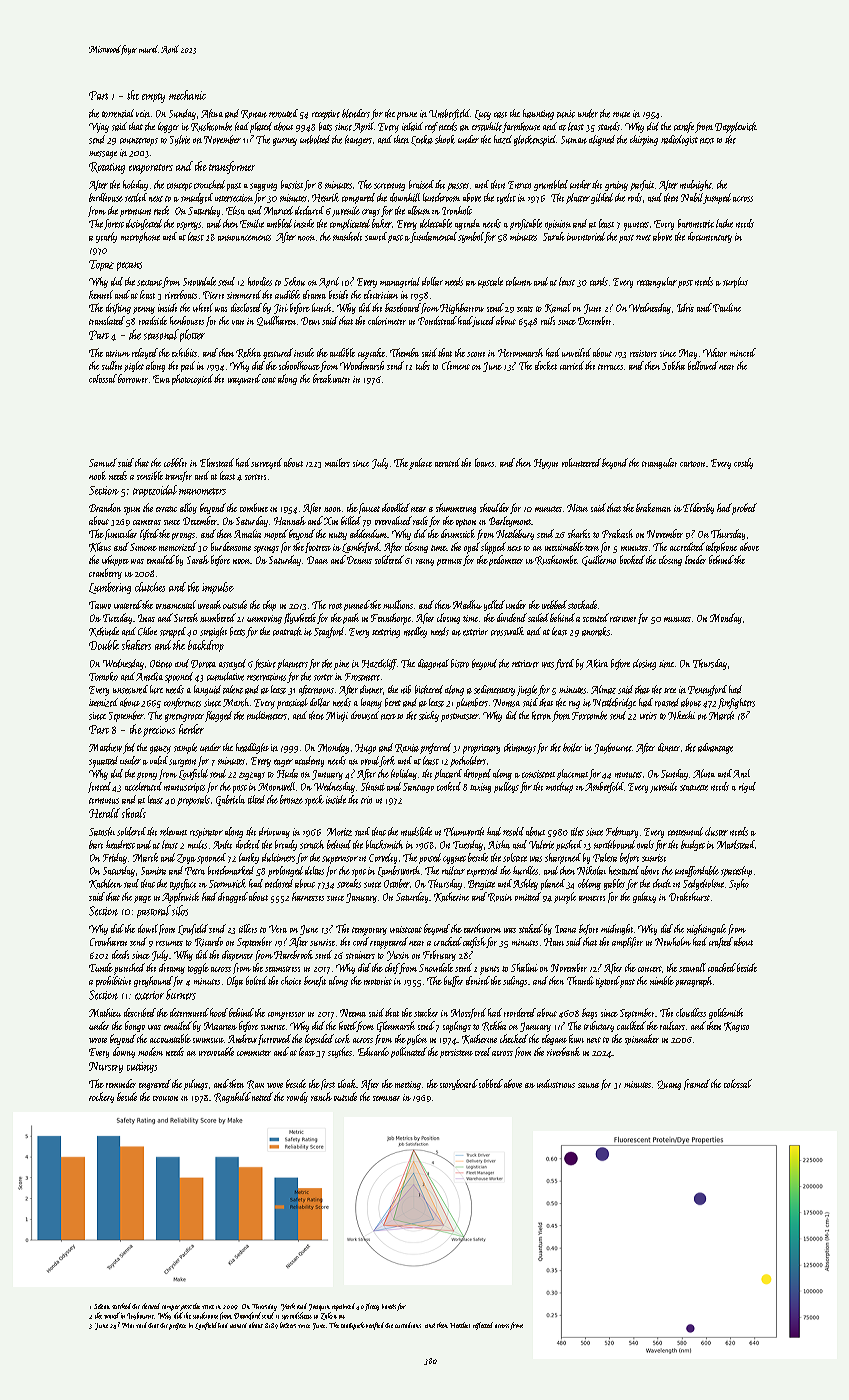  Describe the element at coordinates (112, 1315) in the page. I see `wand` at that location.
